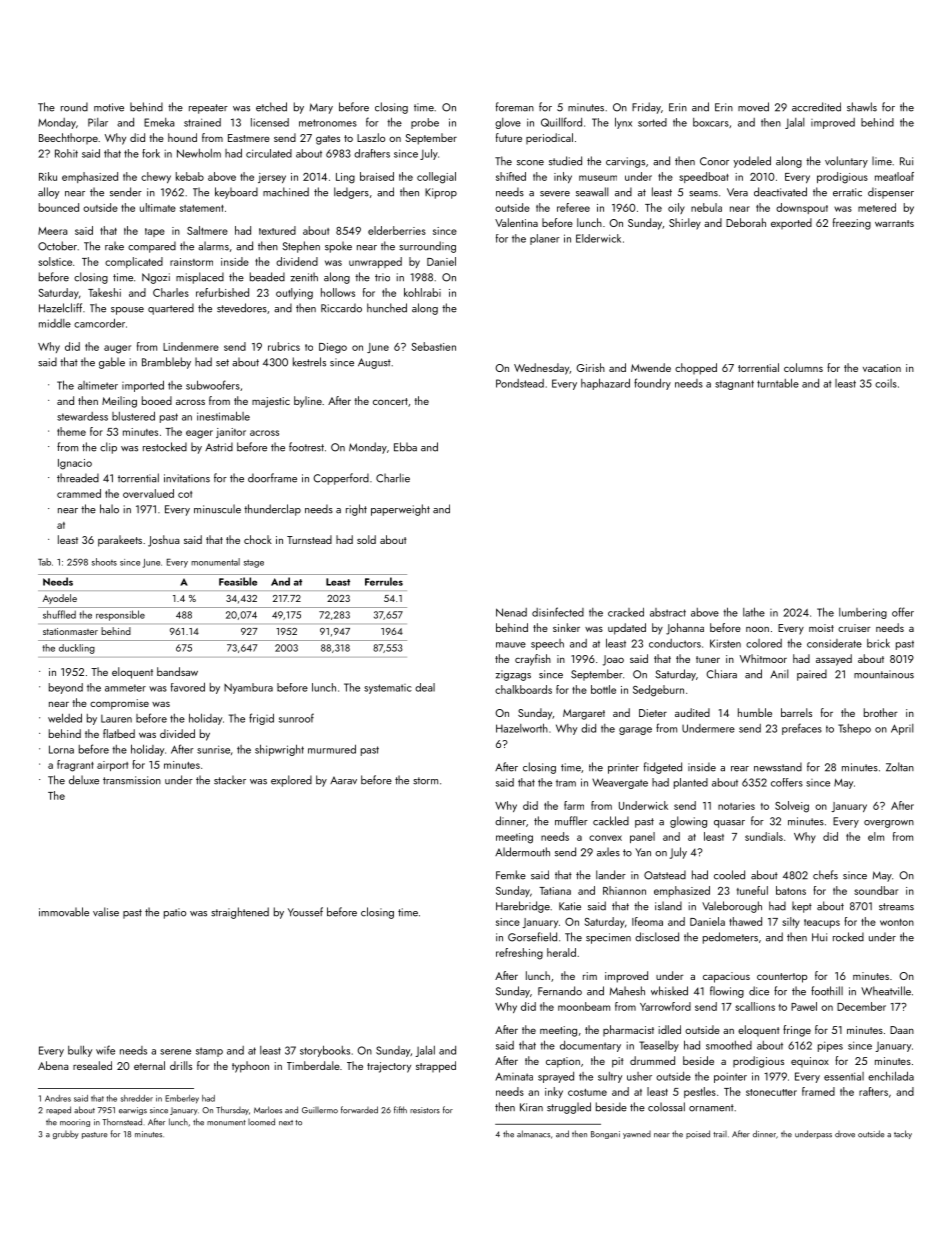 This screenshot has width=952, height=1233. What do you see at coordinates (66, 1135) in the screenshot?
I see `grubby` at bounding box center [66, 1135].
